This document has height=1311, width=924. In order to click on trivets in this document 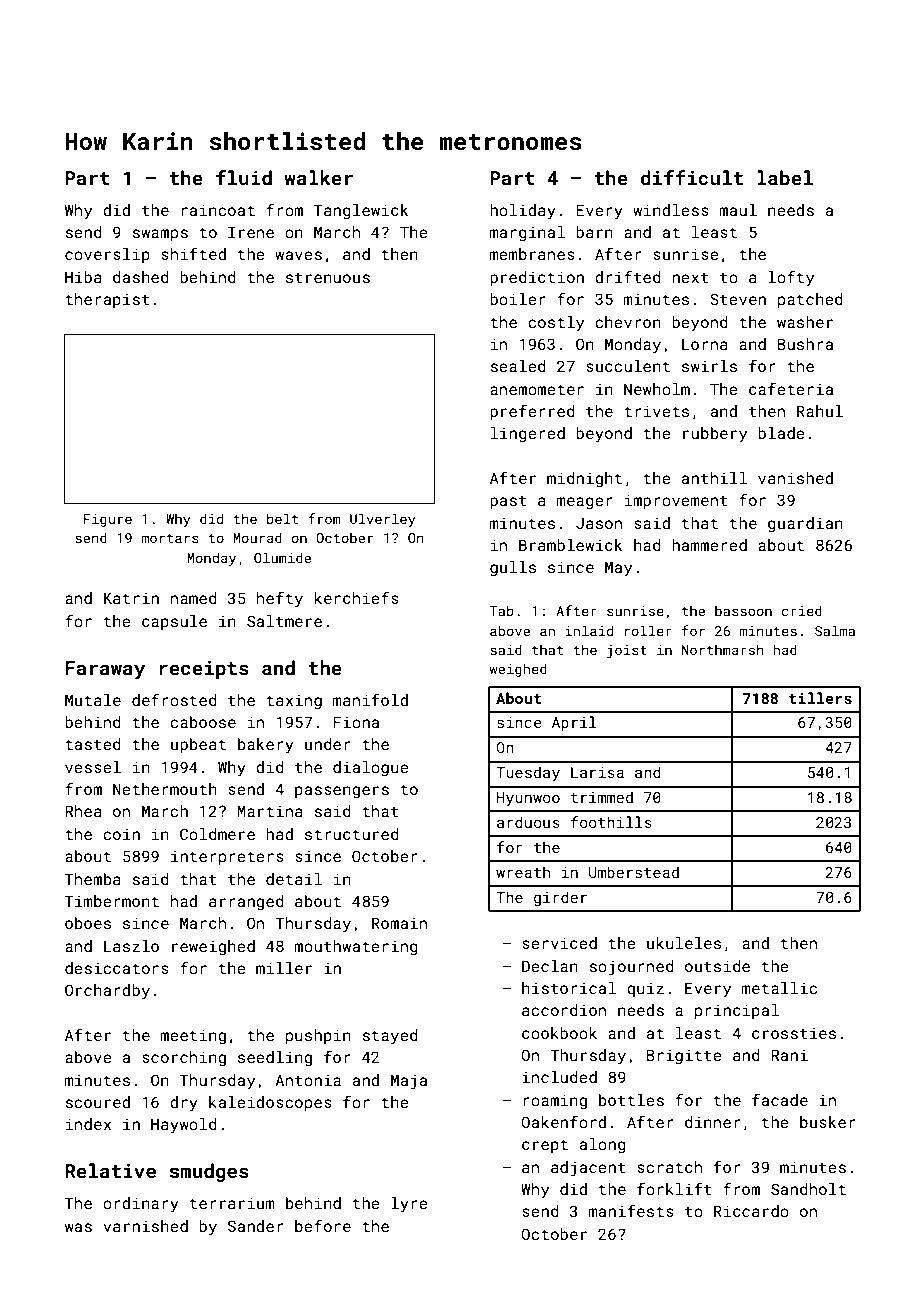, I will do `click(656, 411)`.
